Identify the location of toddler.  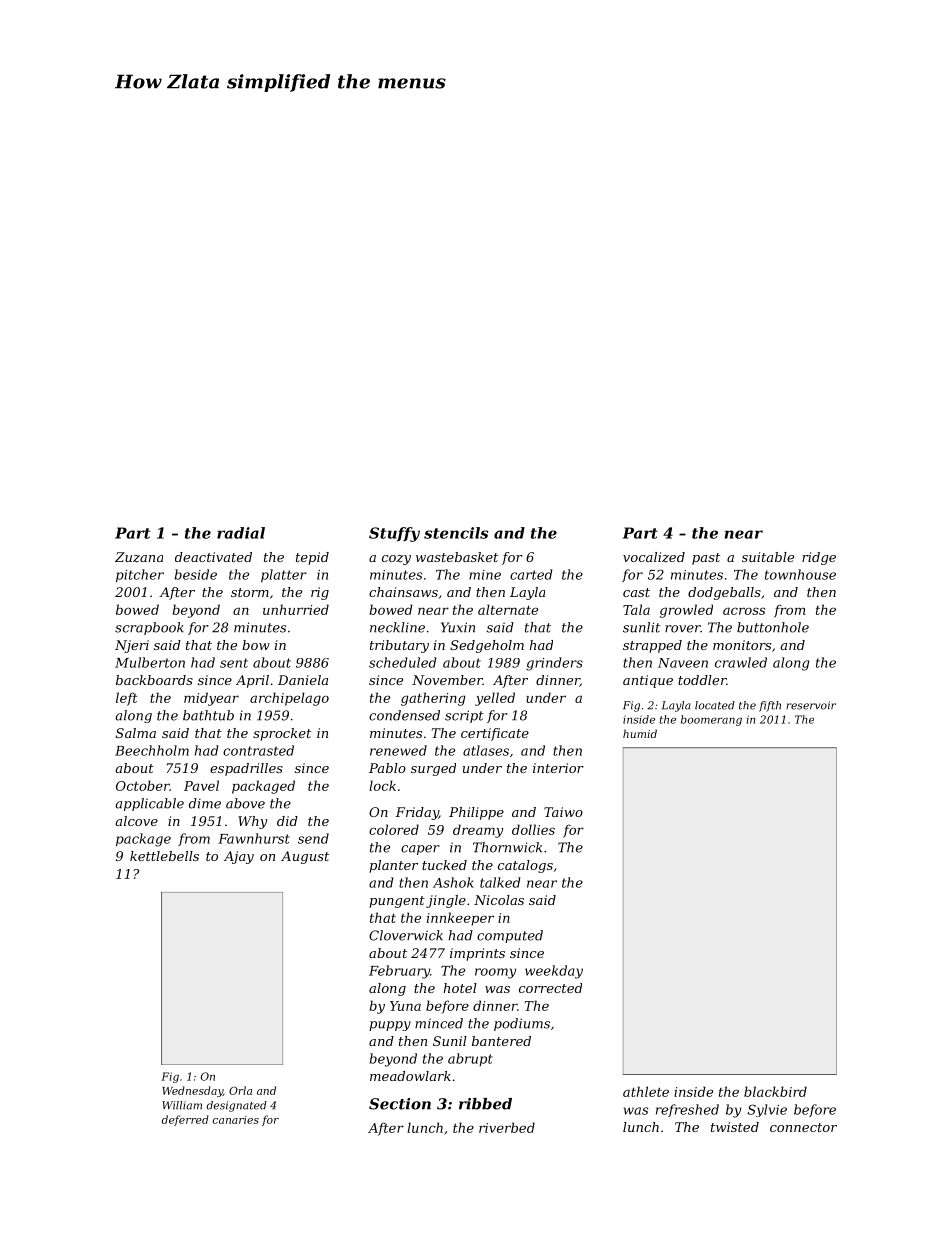
(702, 680).
